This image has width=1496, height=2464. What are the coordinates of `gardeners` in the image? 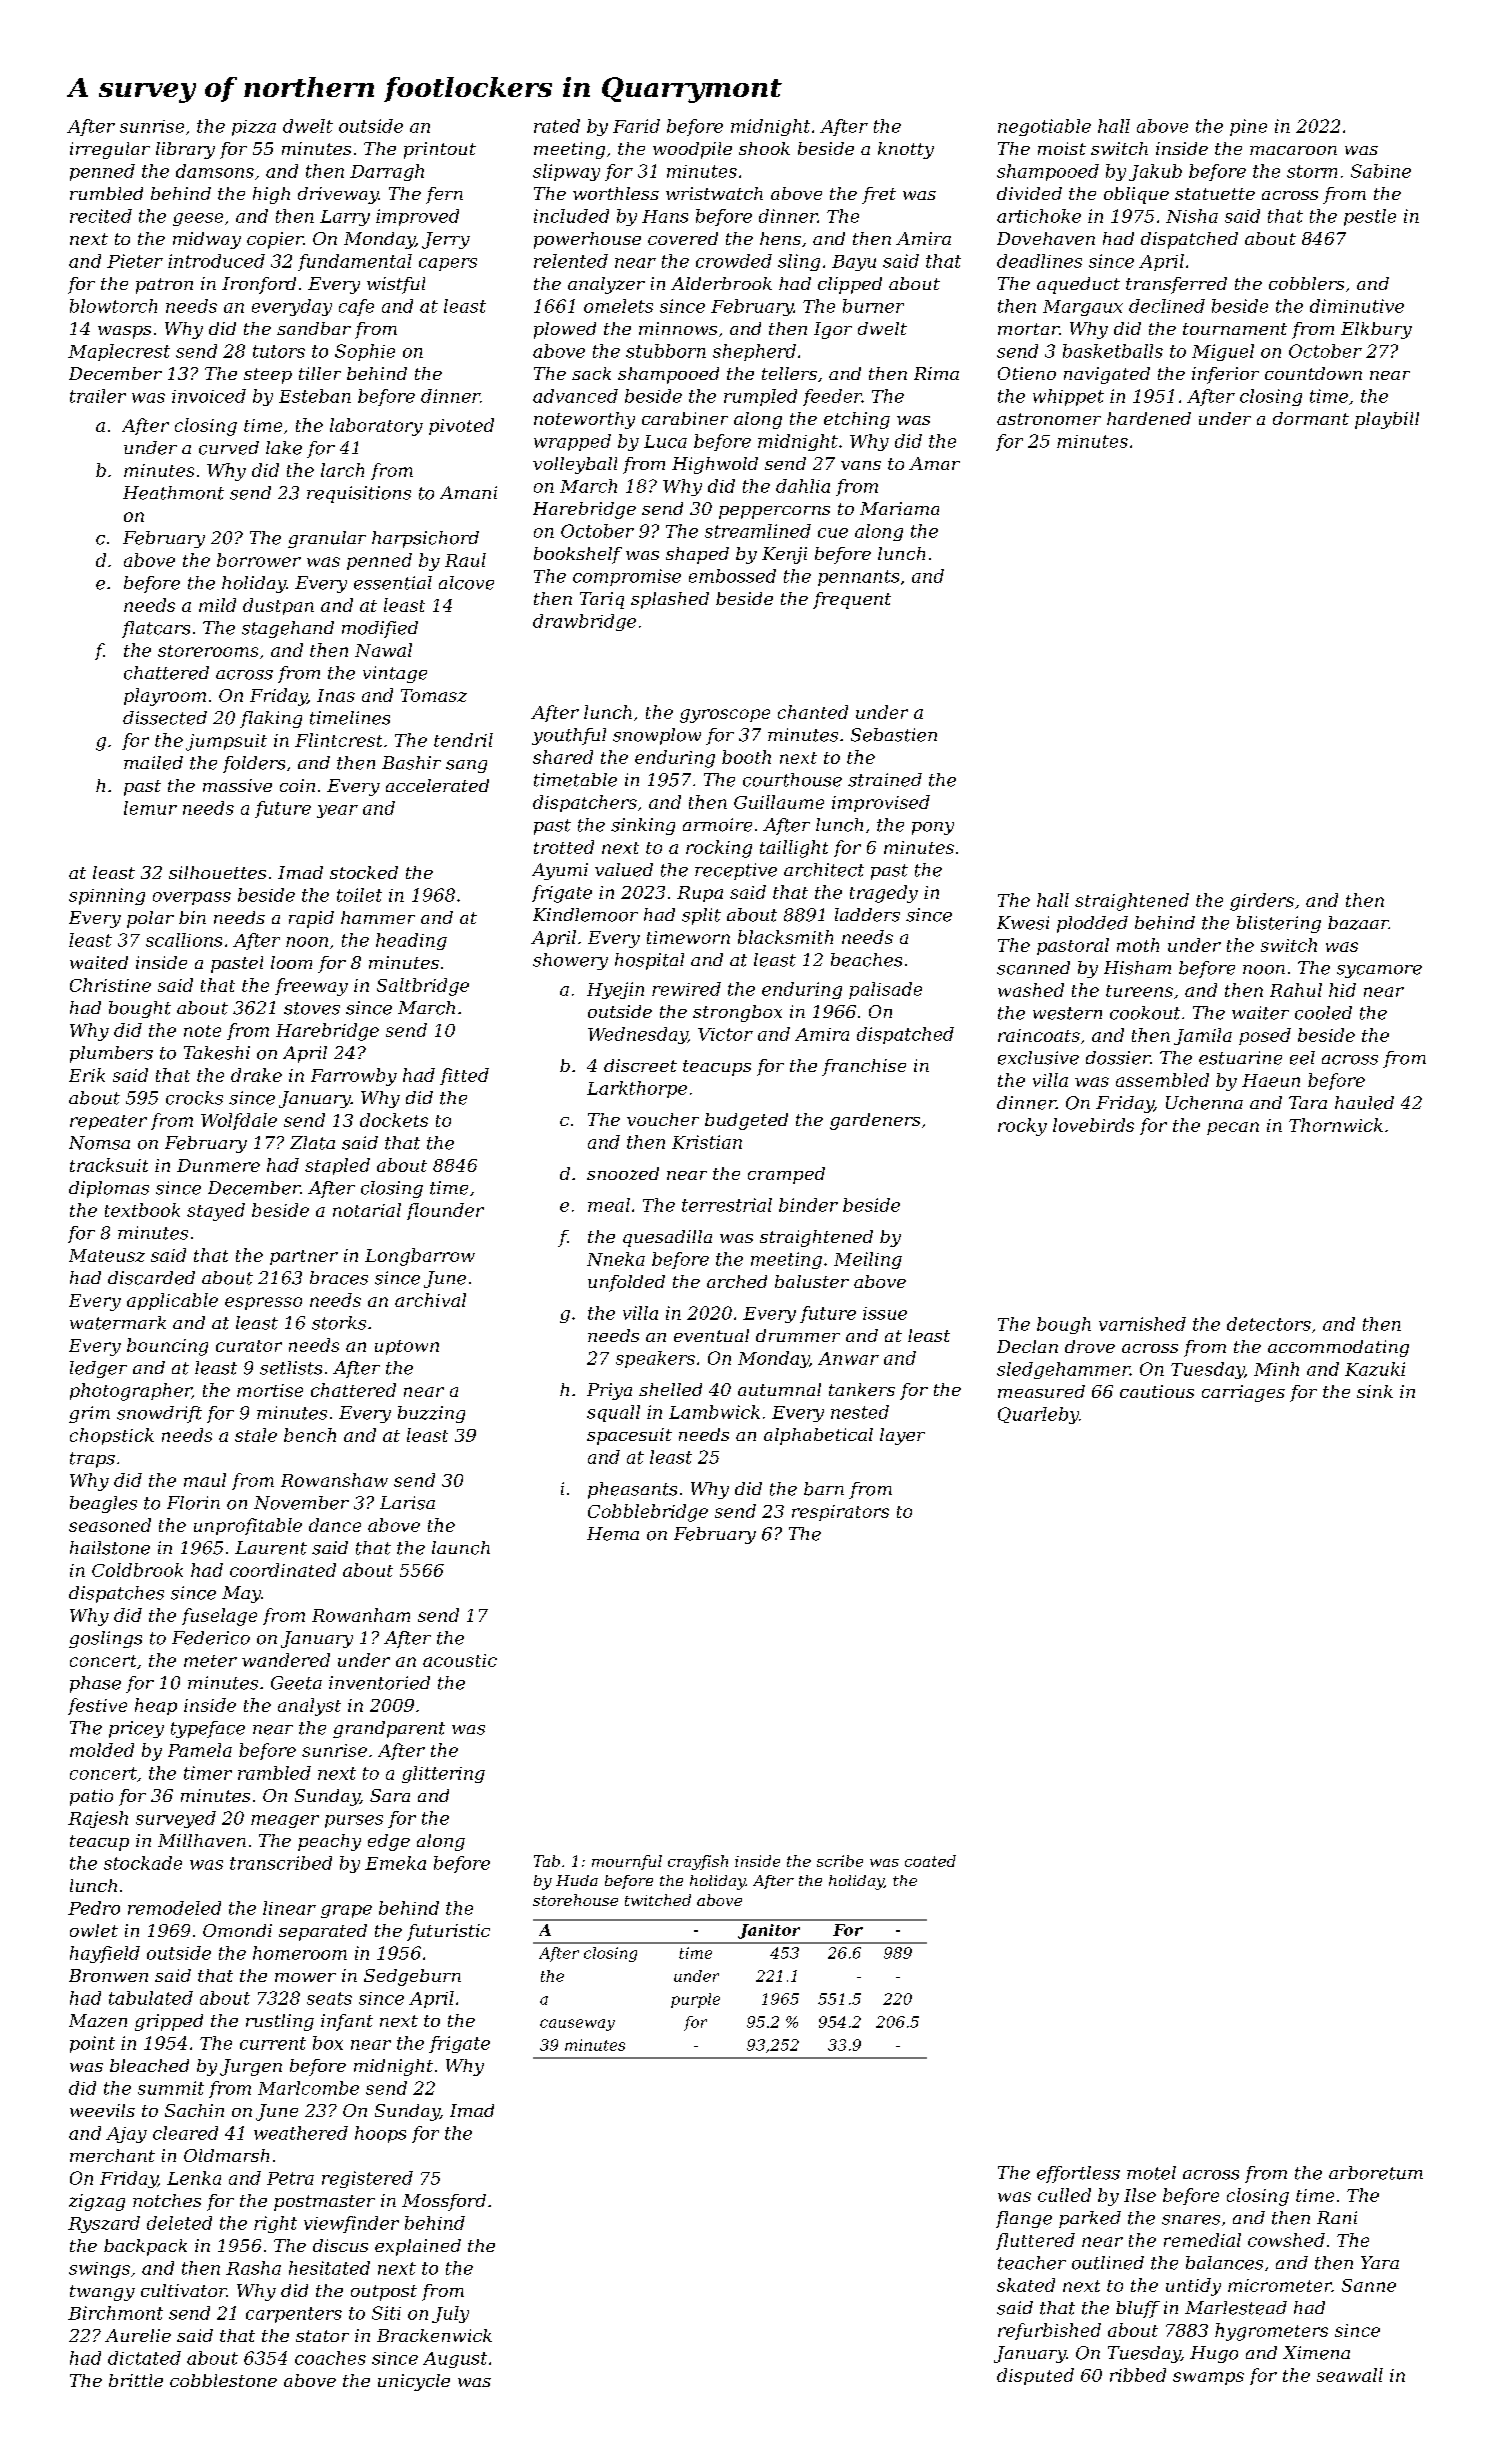 It's located at (875, 1121).
